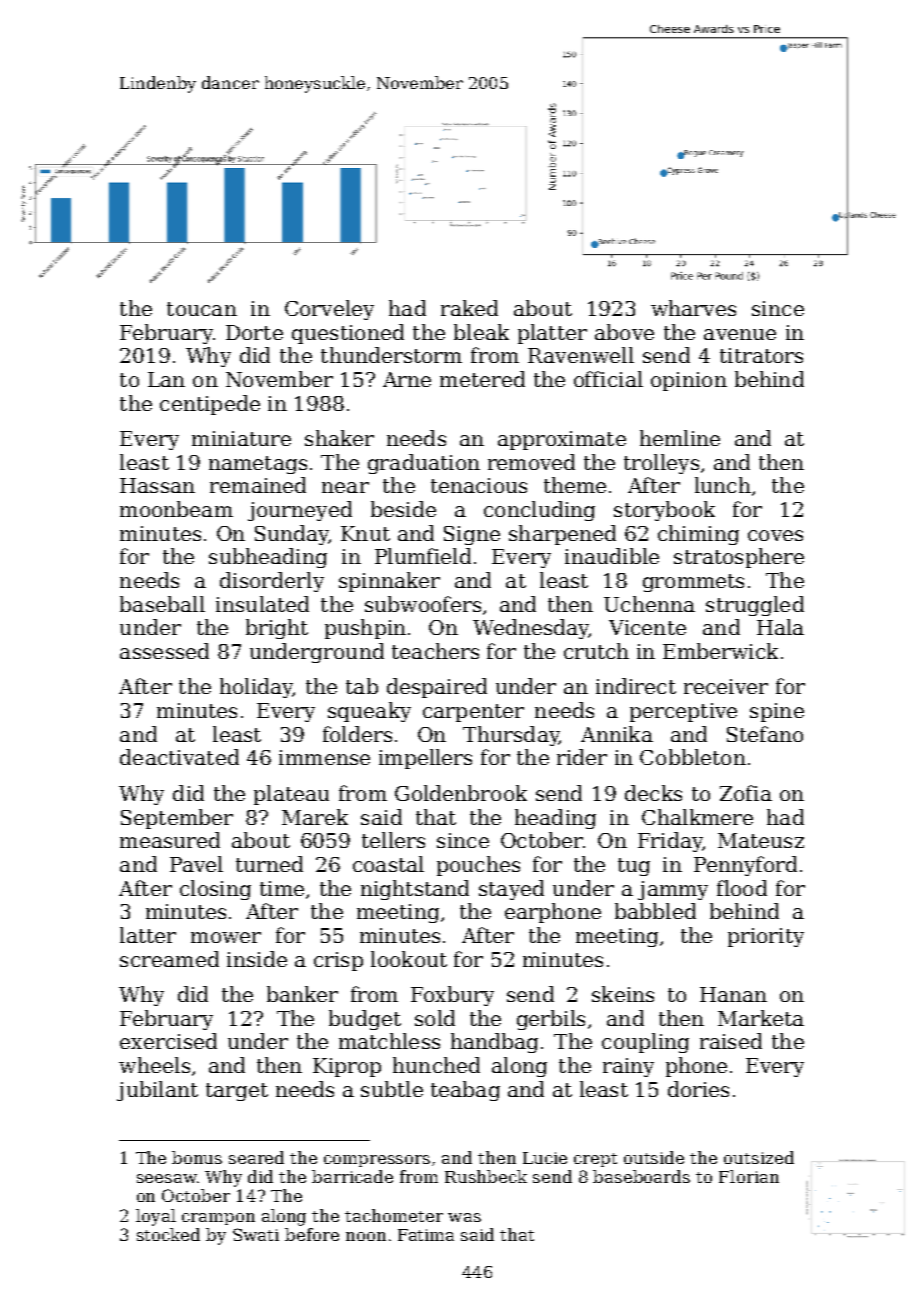 Image resolution: width=924 pixels, height=1314 pixels. I want to click on baseboards, so click(641, 1176).
